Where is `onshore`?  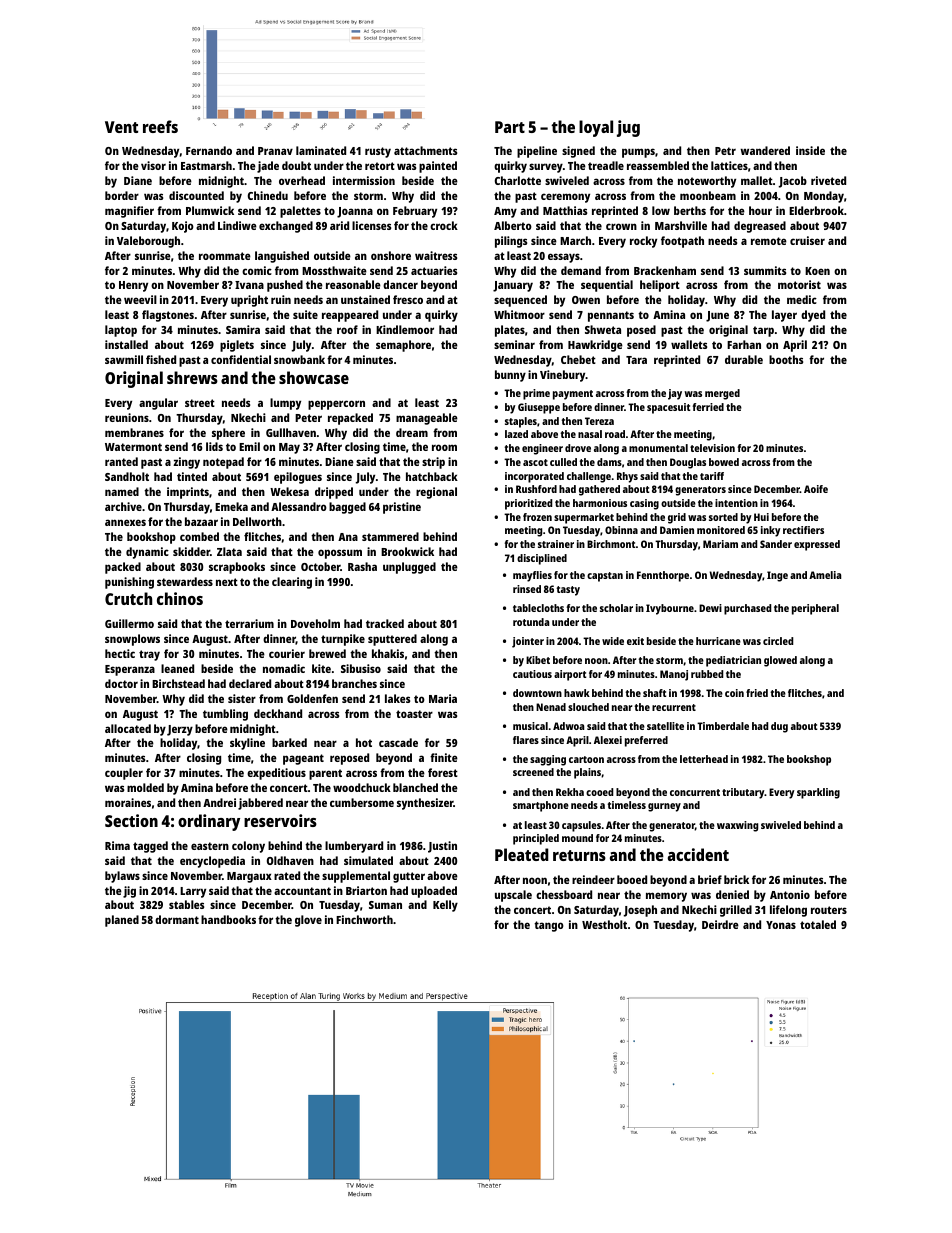
onshore is located at coordinates (391, 255).
